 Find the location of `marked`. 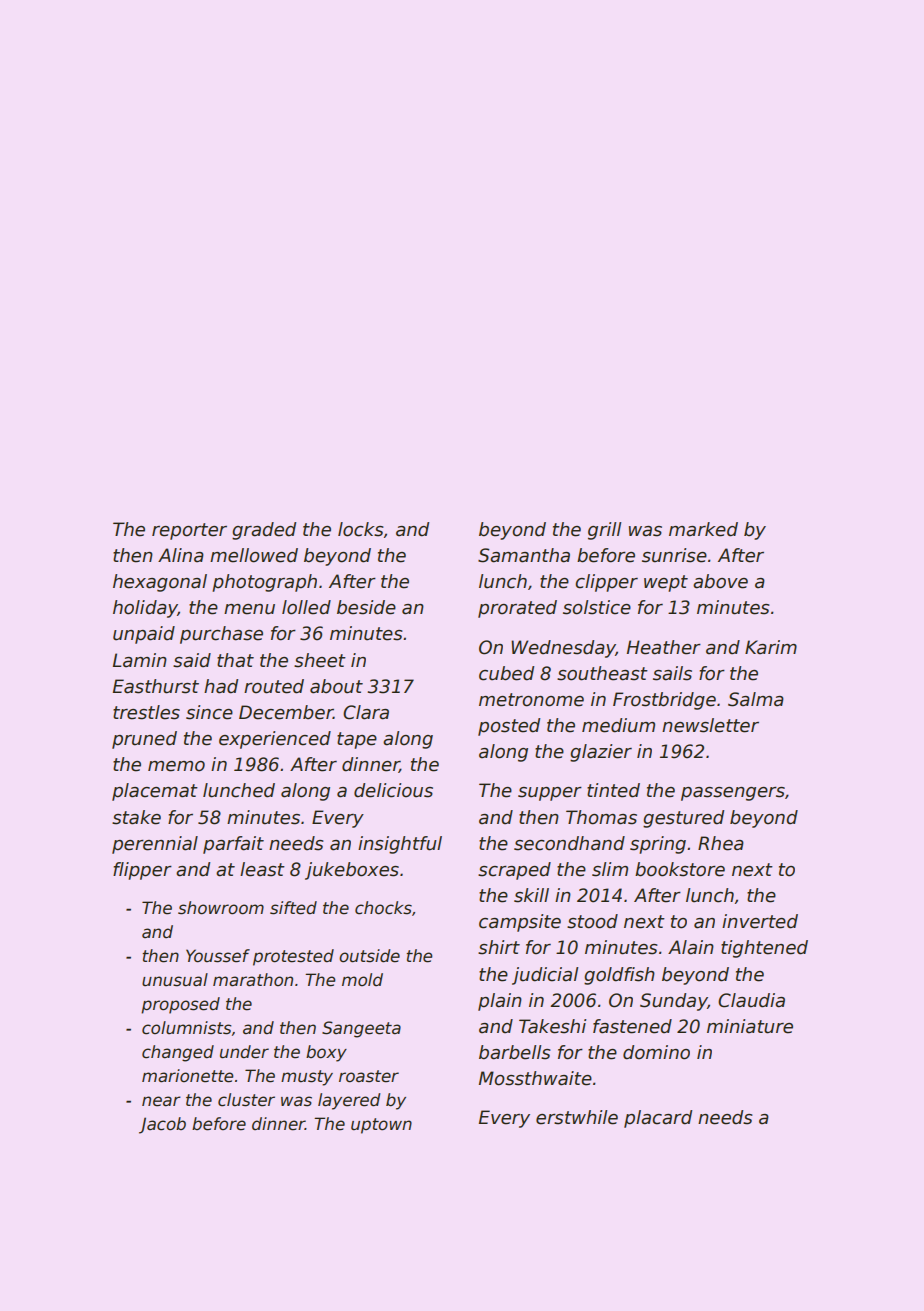

marked is located at coordinates (703, 529).
